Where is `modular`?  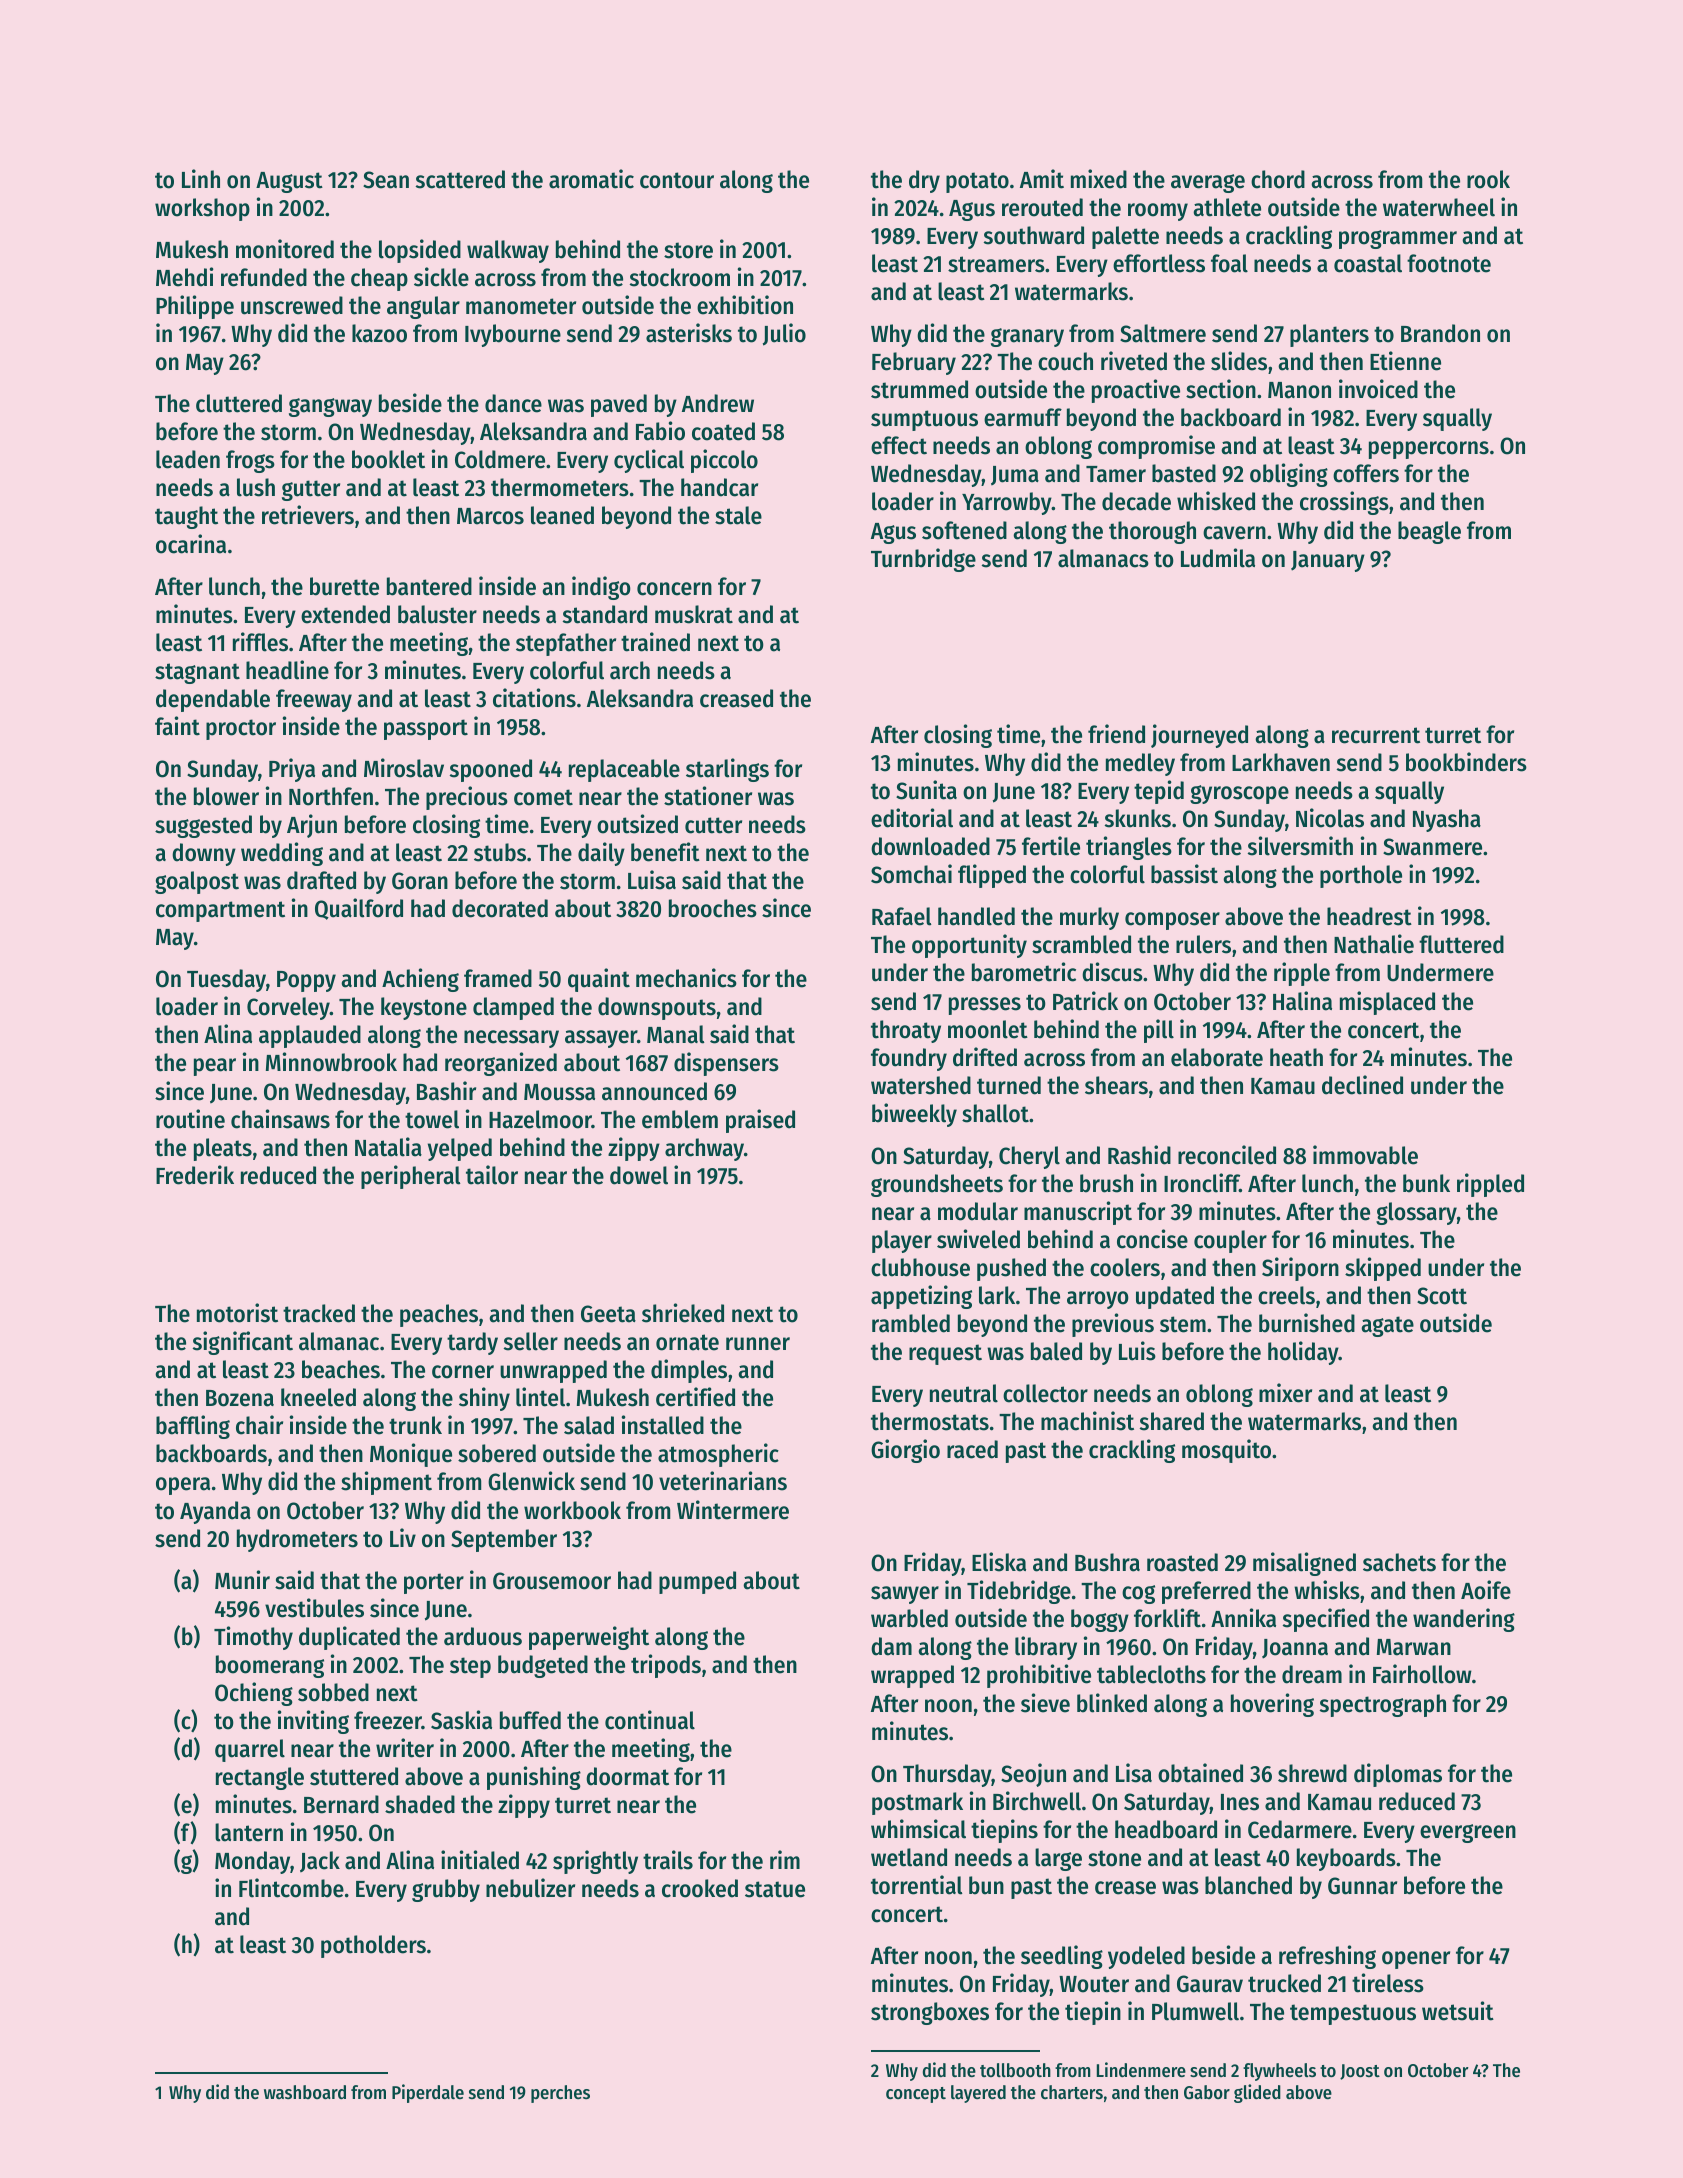
modular is located at coordinates (978, 1211).
